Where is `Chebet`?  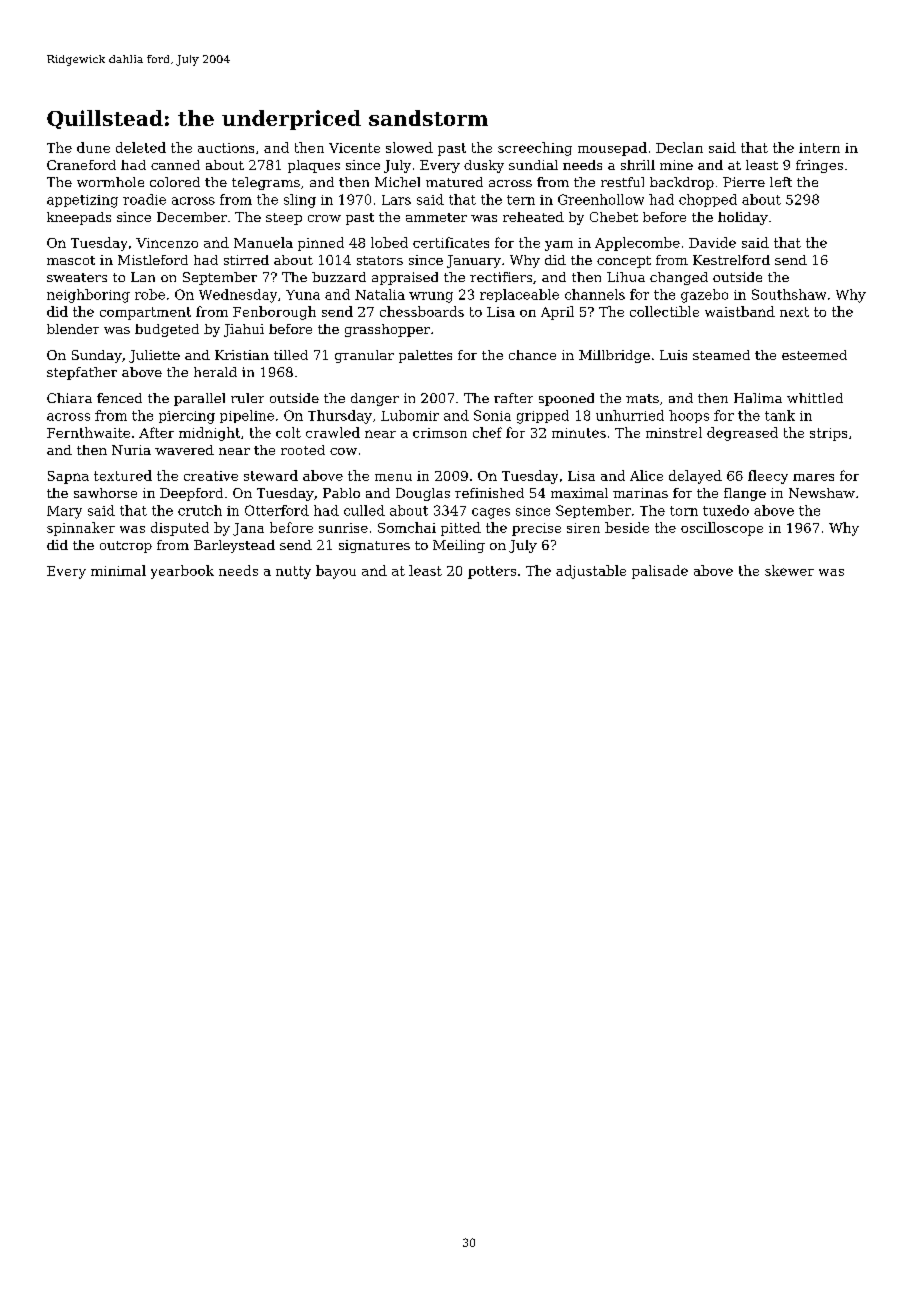 Chebet is located at coordinates (614, 217).
